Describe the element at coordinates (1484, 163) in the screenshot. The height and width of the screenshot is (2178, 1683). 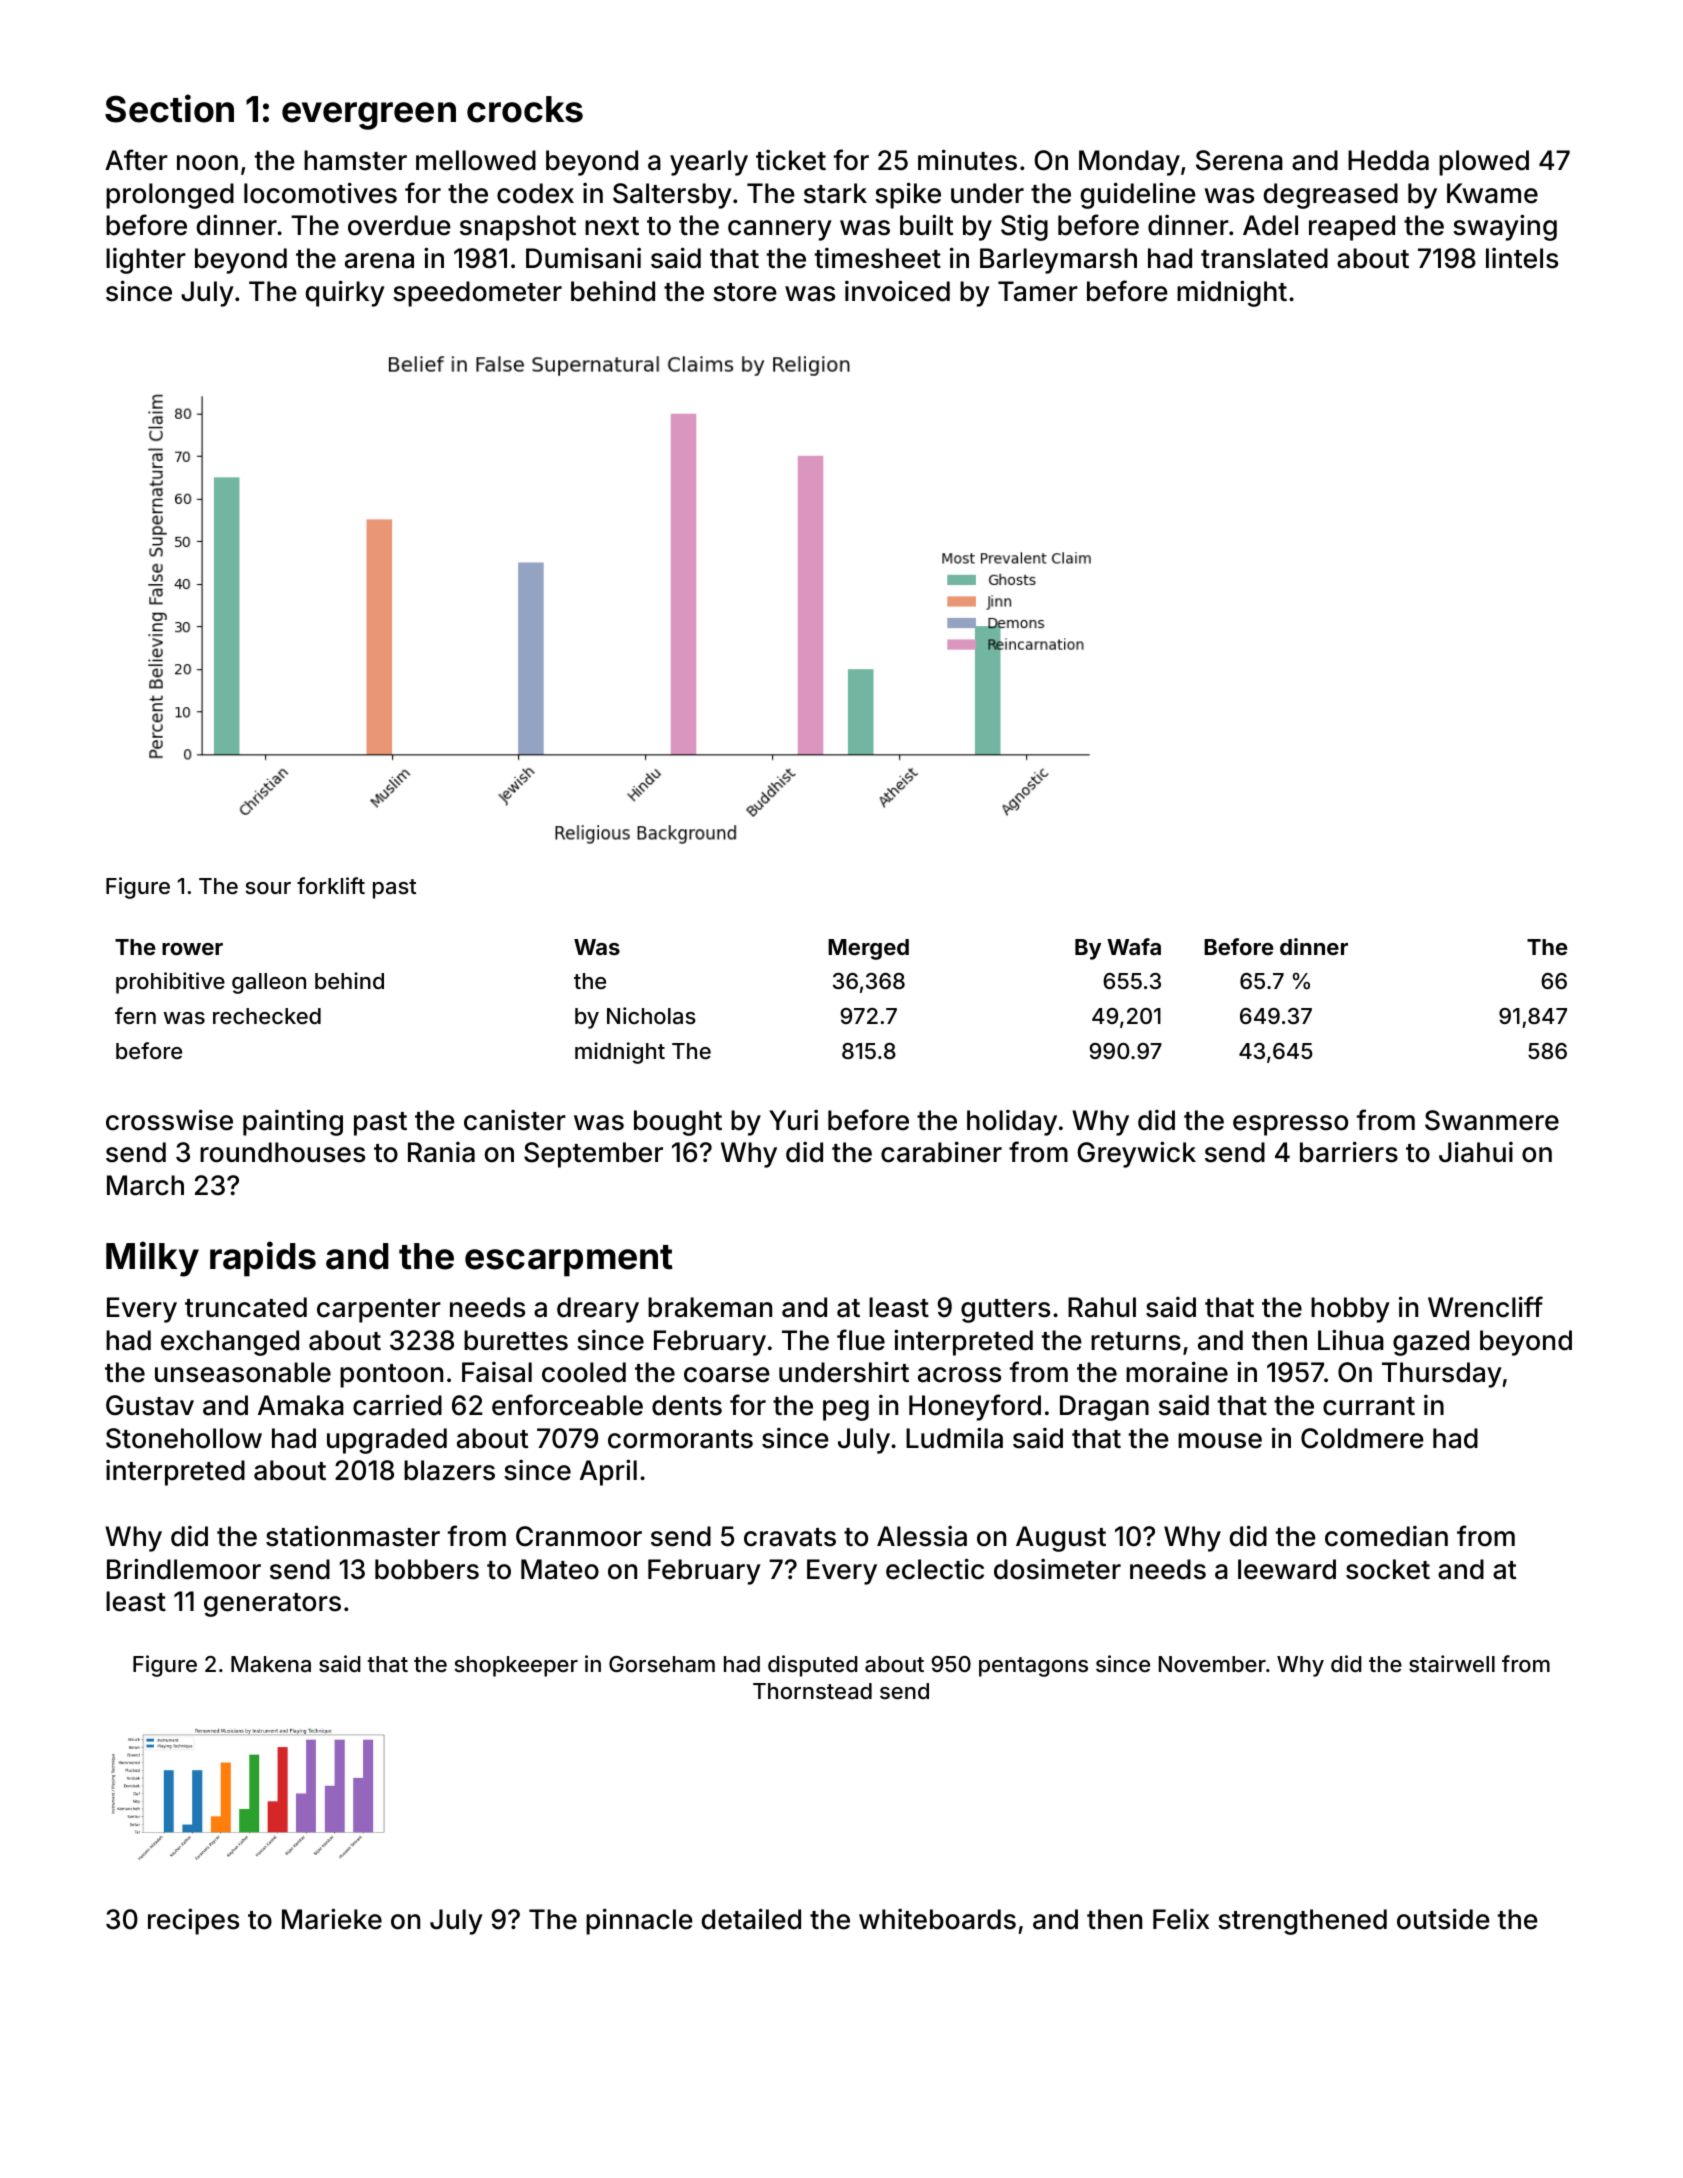
I see `plowed` at that location.
